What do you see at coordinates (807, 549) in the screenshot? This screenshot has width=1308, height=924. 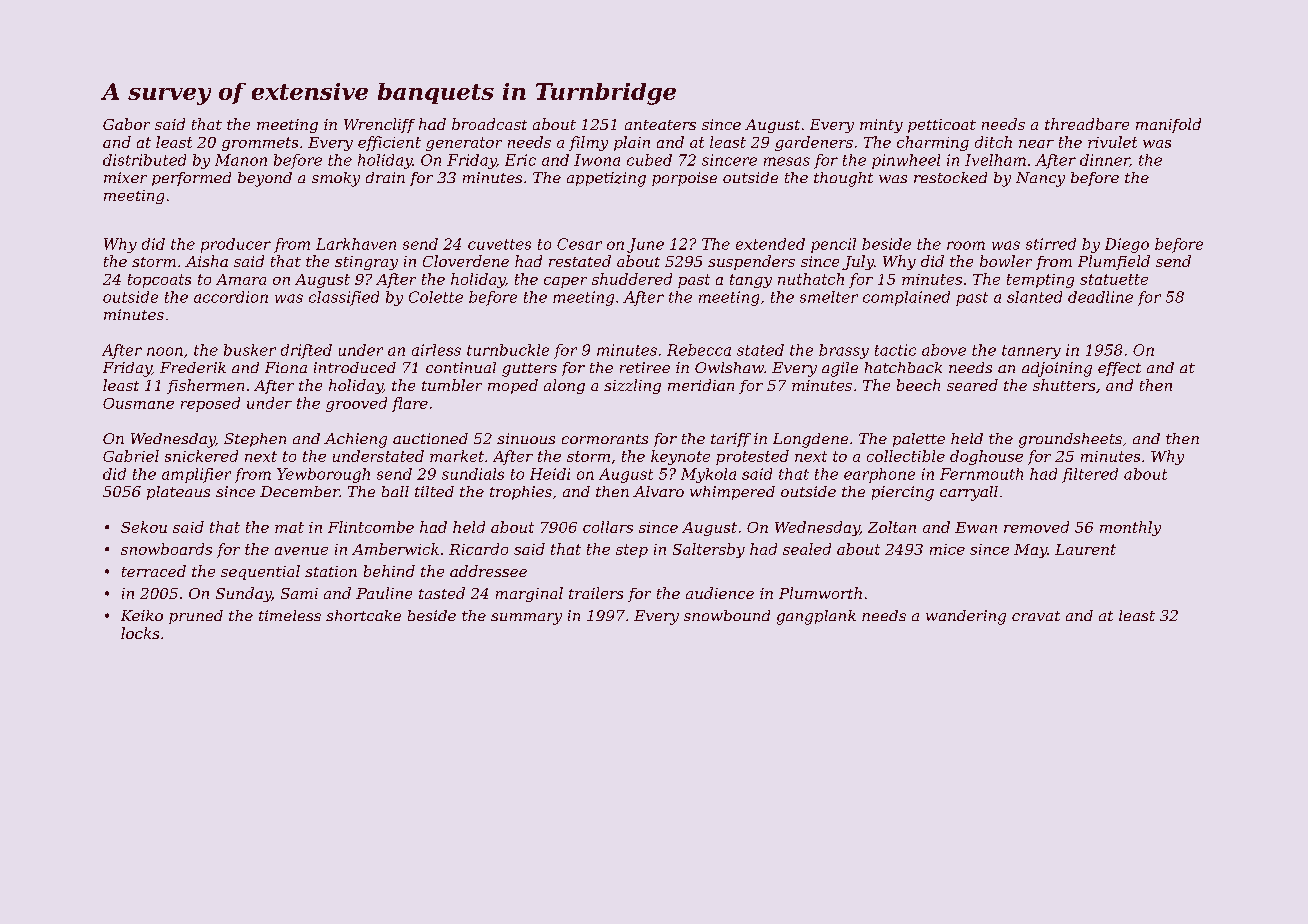 I see `sealed` at bounding box center [807, 549].
